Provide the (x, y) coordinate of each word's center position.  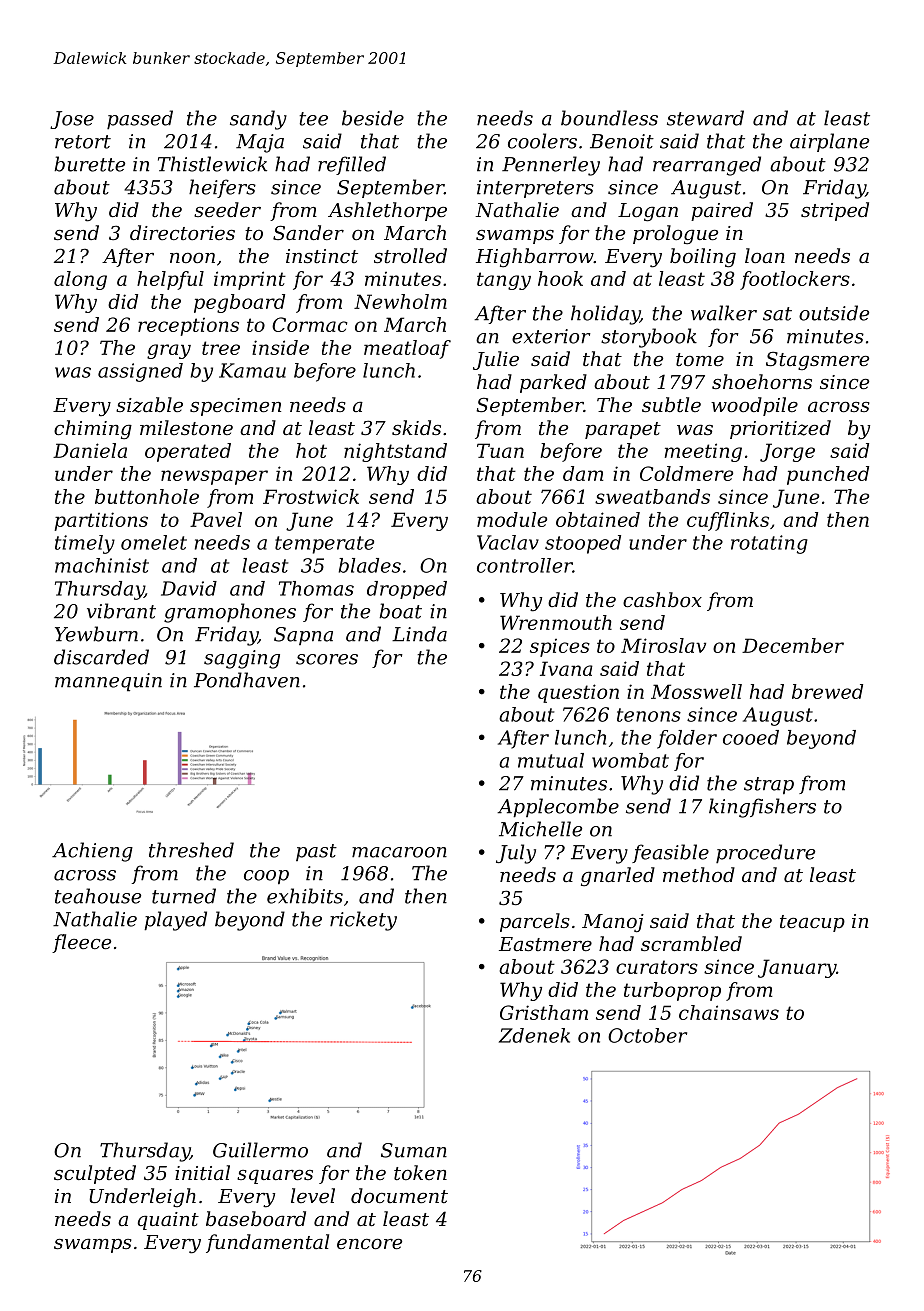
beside (373, 118)
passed (140, 120)
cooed (751, 737)
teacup (812, 923)
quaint (168, 1221)
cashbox (662, 599)
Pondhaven (247, 680)
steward (705, 118)
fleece (81, 943)
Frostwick (311, 496)
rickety (363, 921)
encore (369, 1244)
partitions (101, 521)
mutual (551, 760)
